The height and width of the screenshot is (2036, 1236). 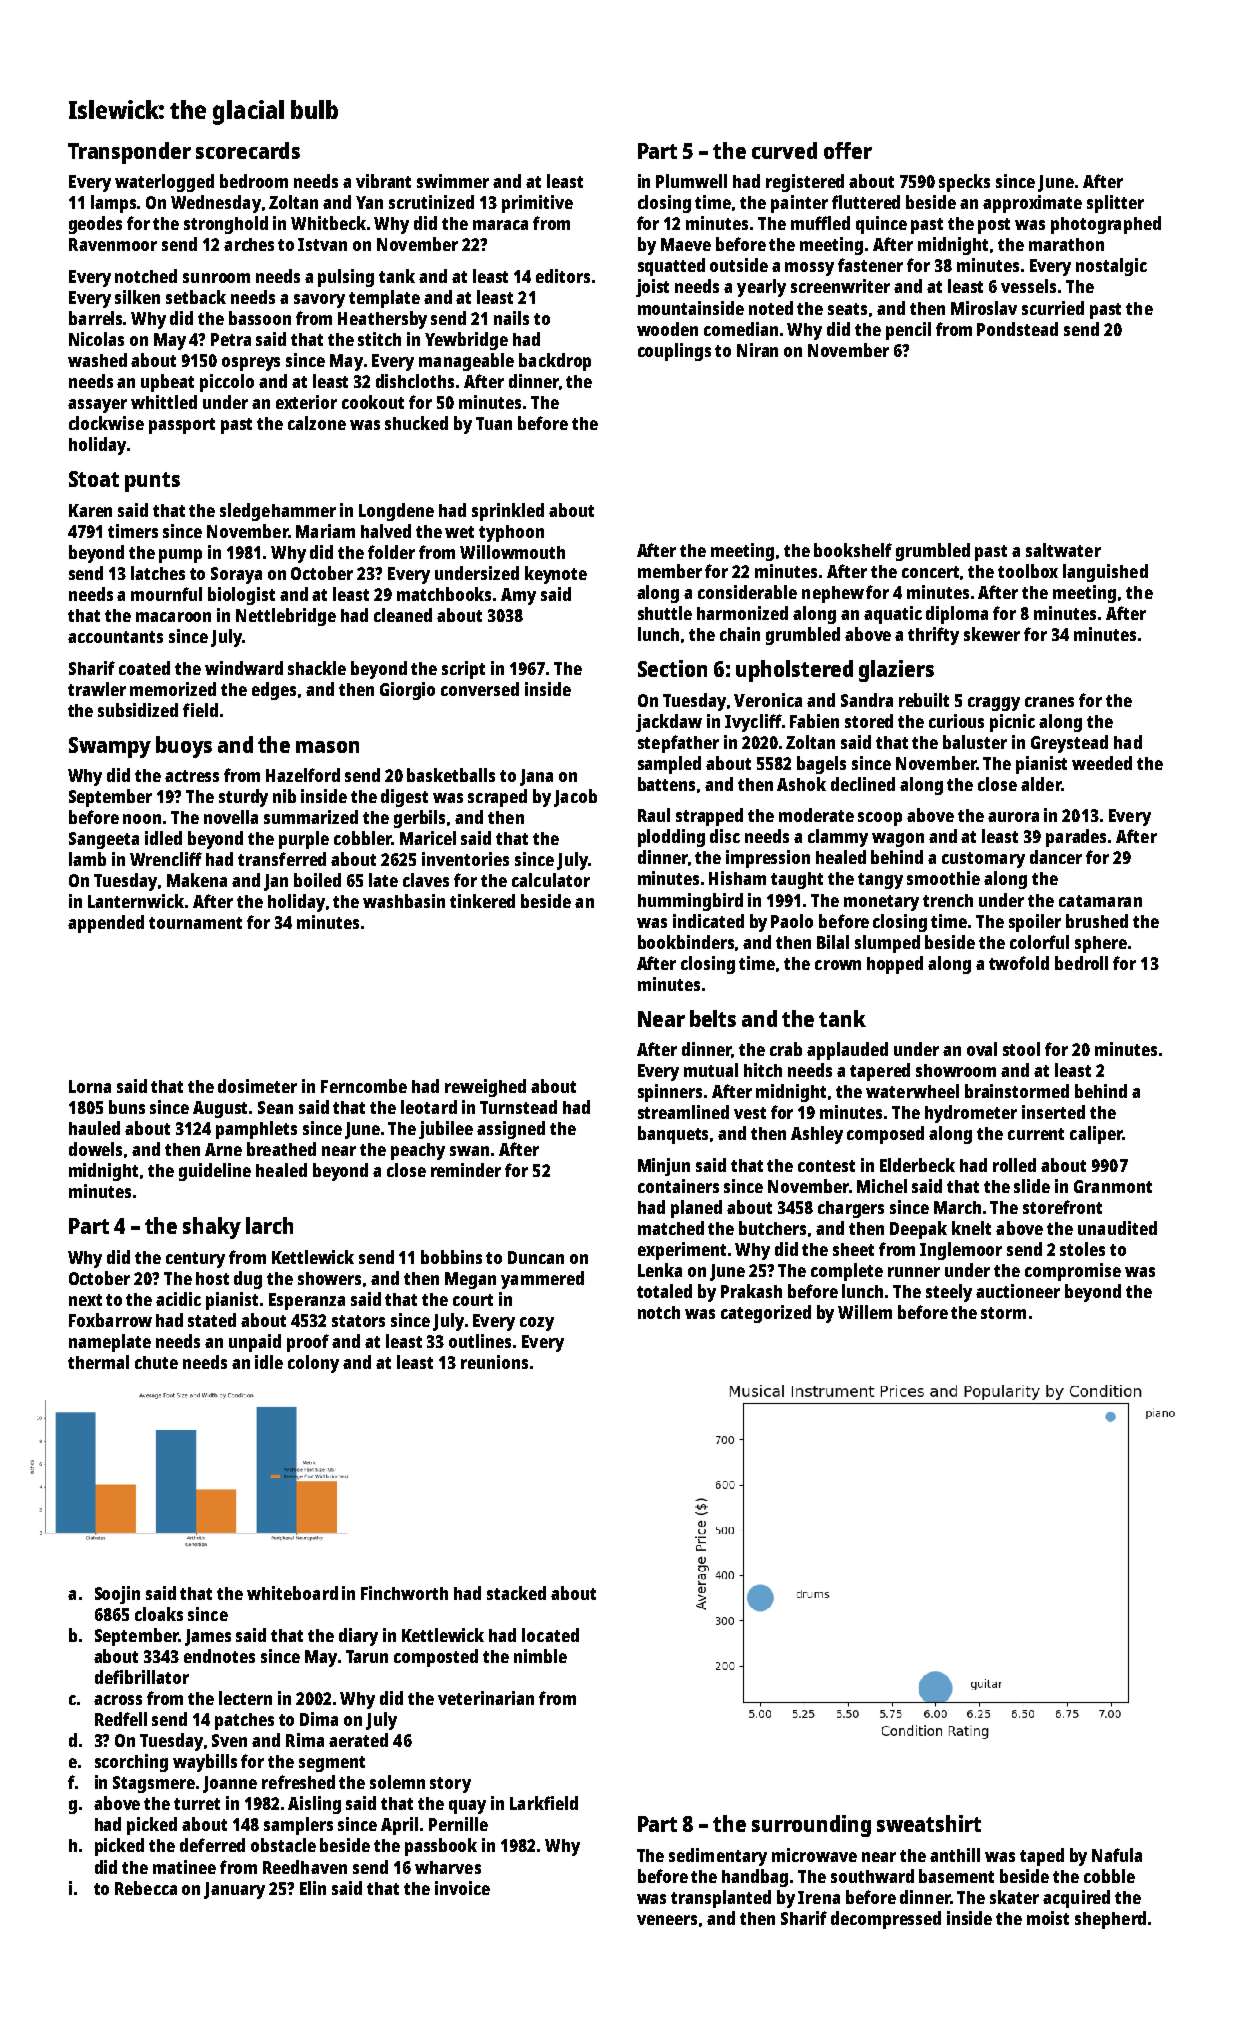 I want to click on decompressed, so click(x=886, y=1920).
